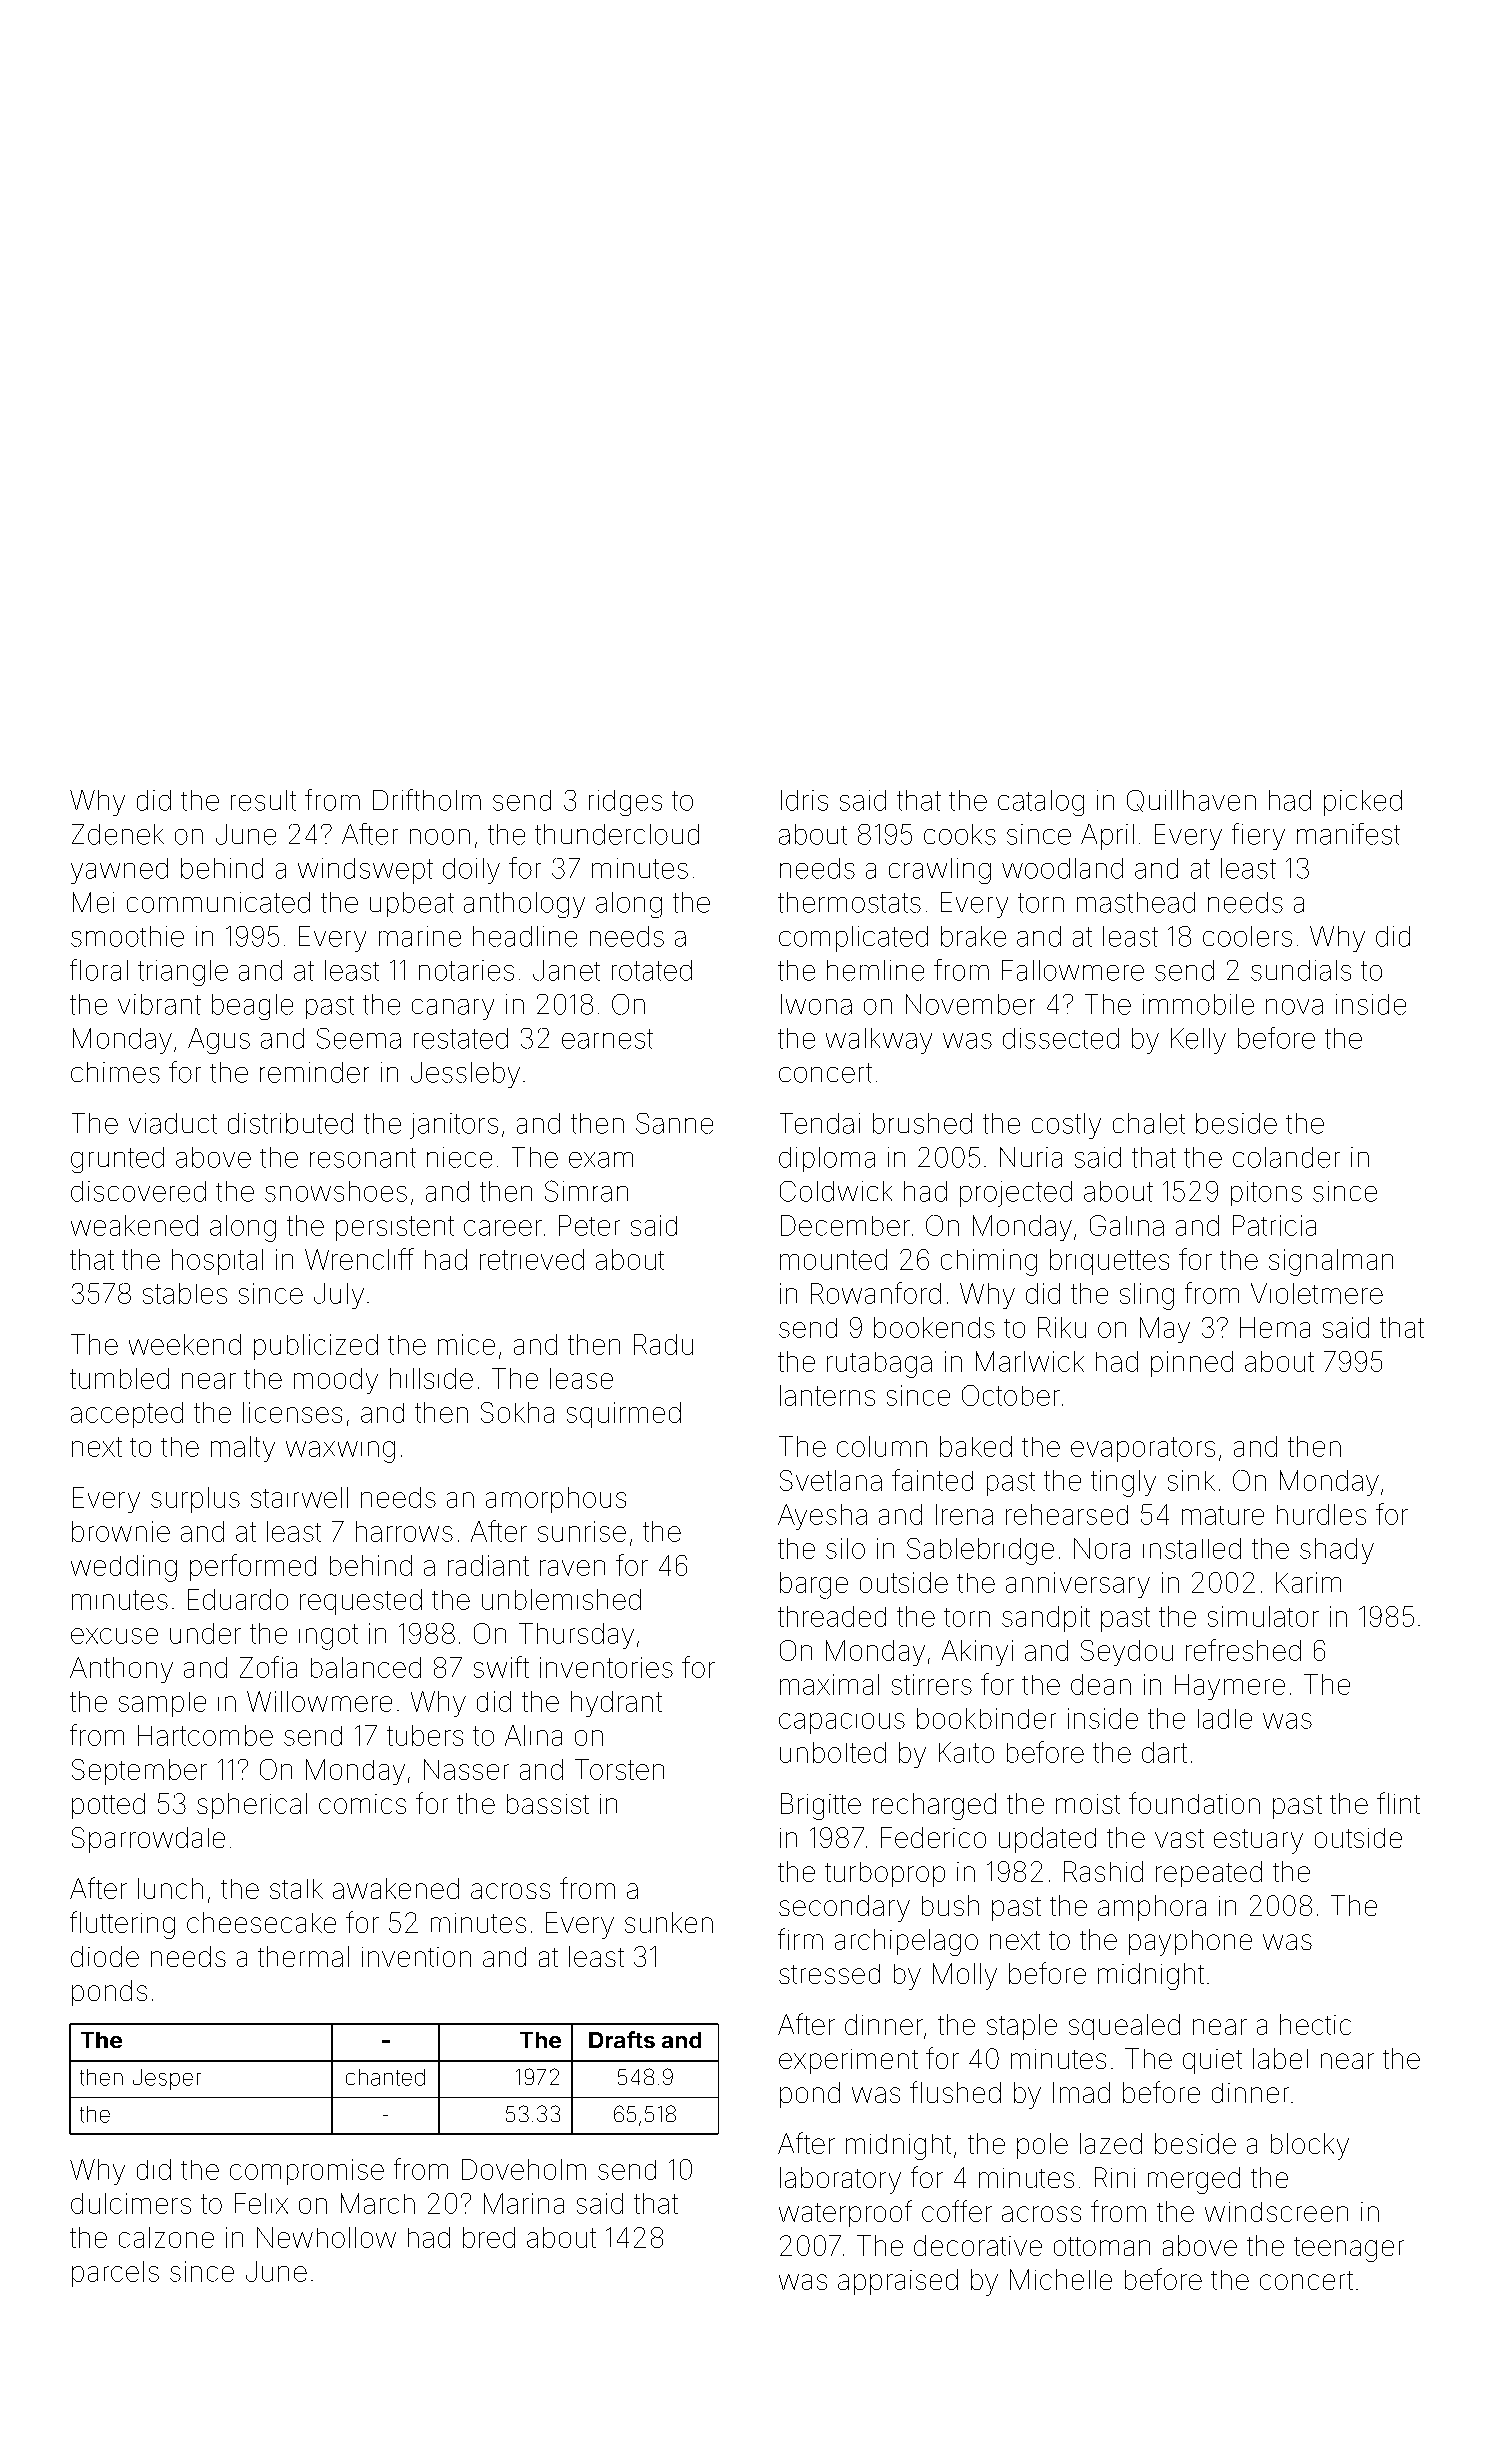 This screenshot has width=1496, height=2464. What do you see at coordinates (836, 1191) in the screenshot?
I see `Coldwick` at bounding box center [836, 1191].
